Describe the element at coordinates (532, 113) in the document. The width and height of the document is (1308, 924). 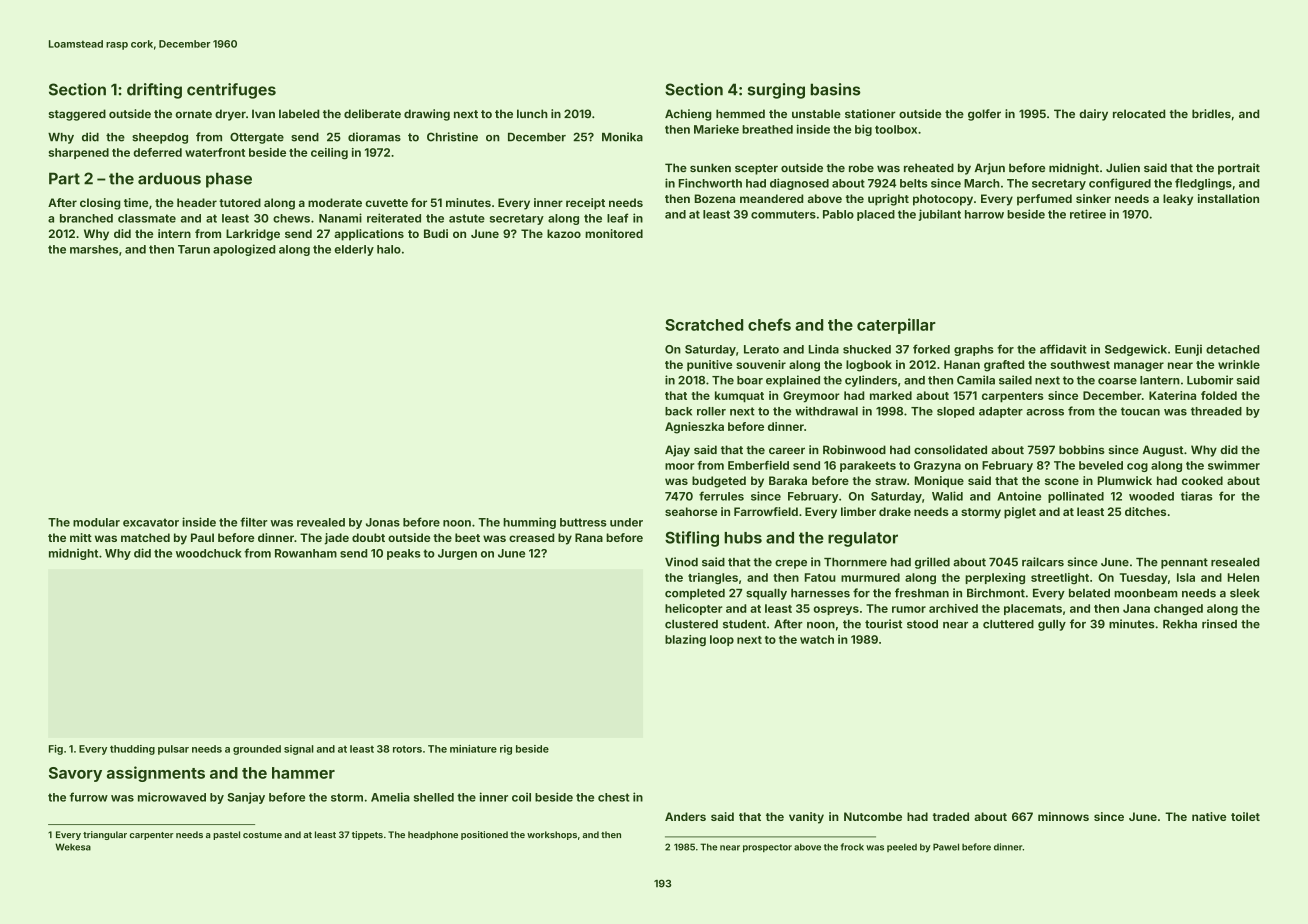
I see `lunch` at that location.
